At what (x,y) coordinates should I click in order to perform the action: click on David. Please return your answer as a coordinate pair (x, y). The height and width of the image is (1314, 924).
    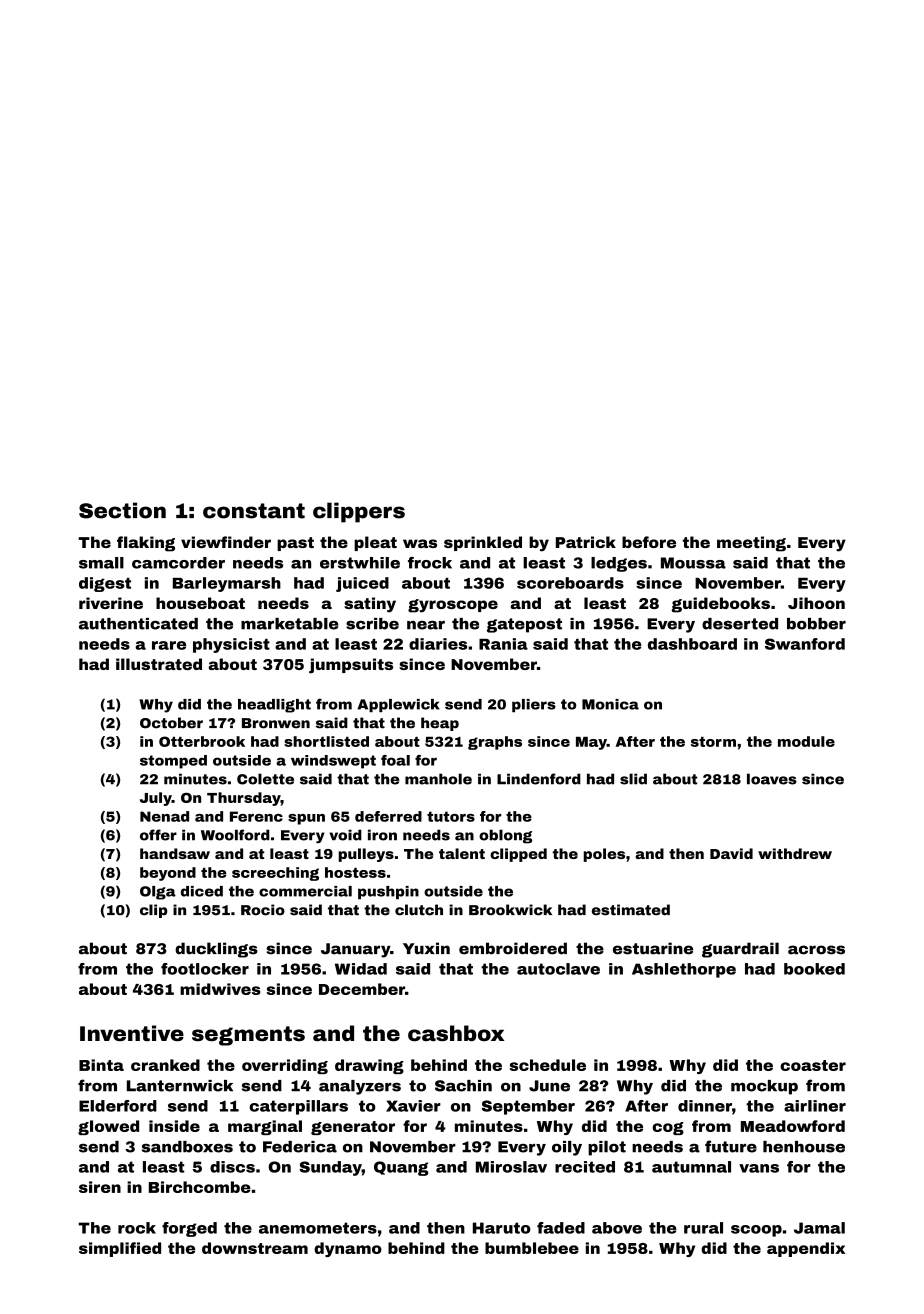
    Looking at the image, I should click on (731, 853).
